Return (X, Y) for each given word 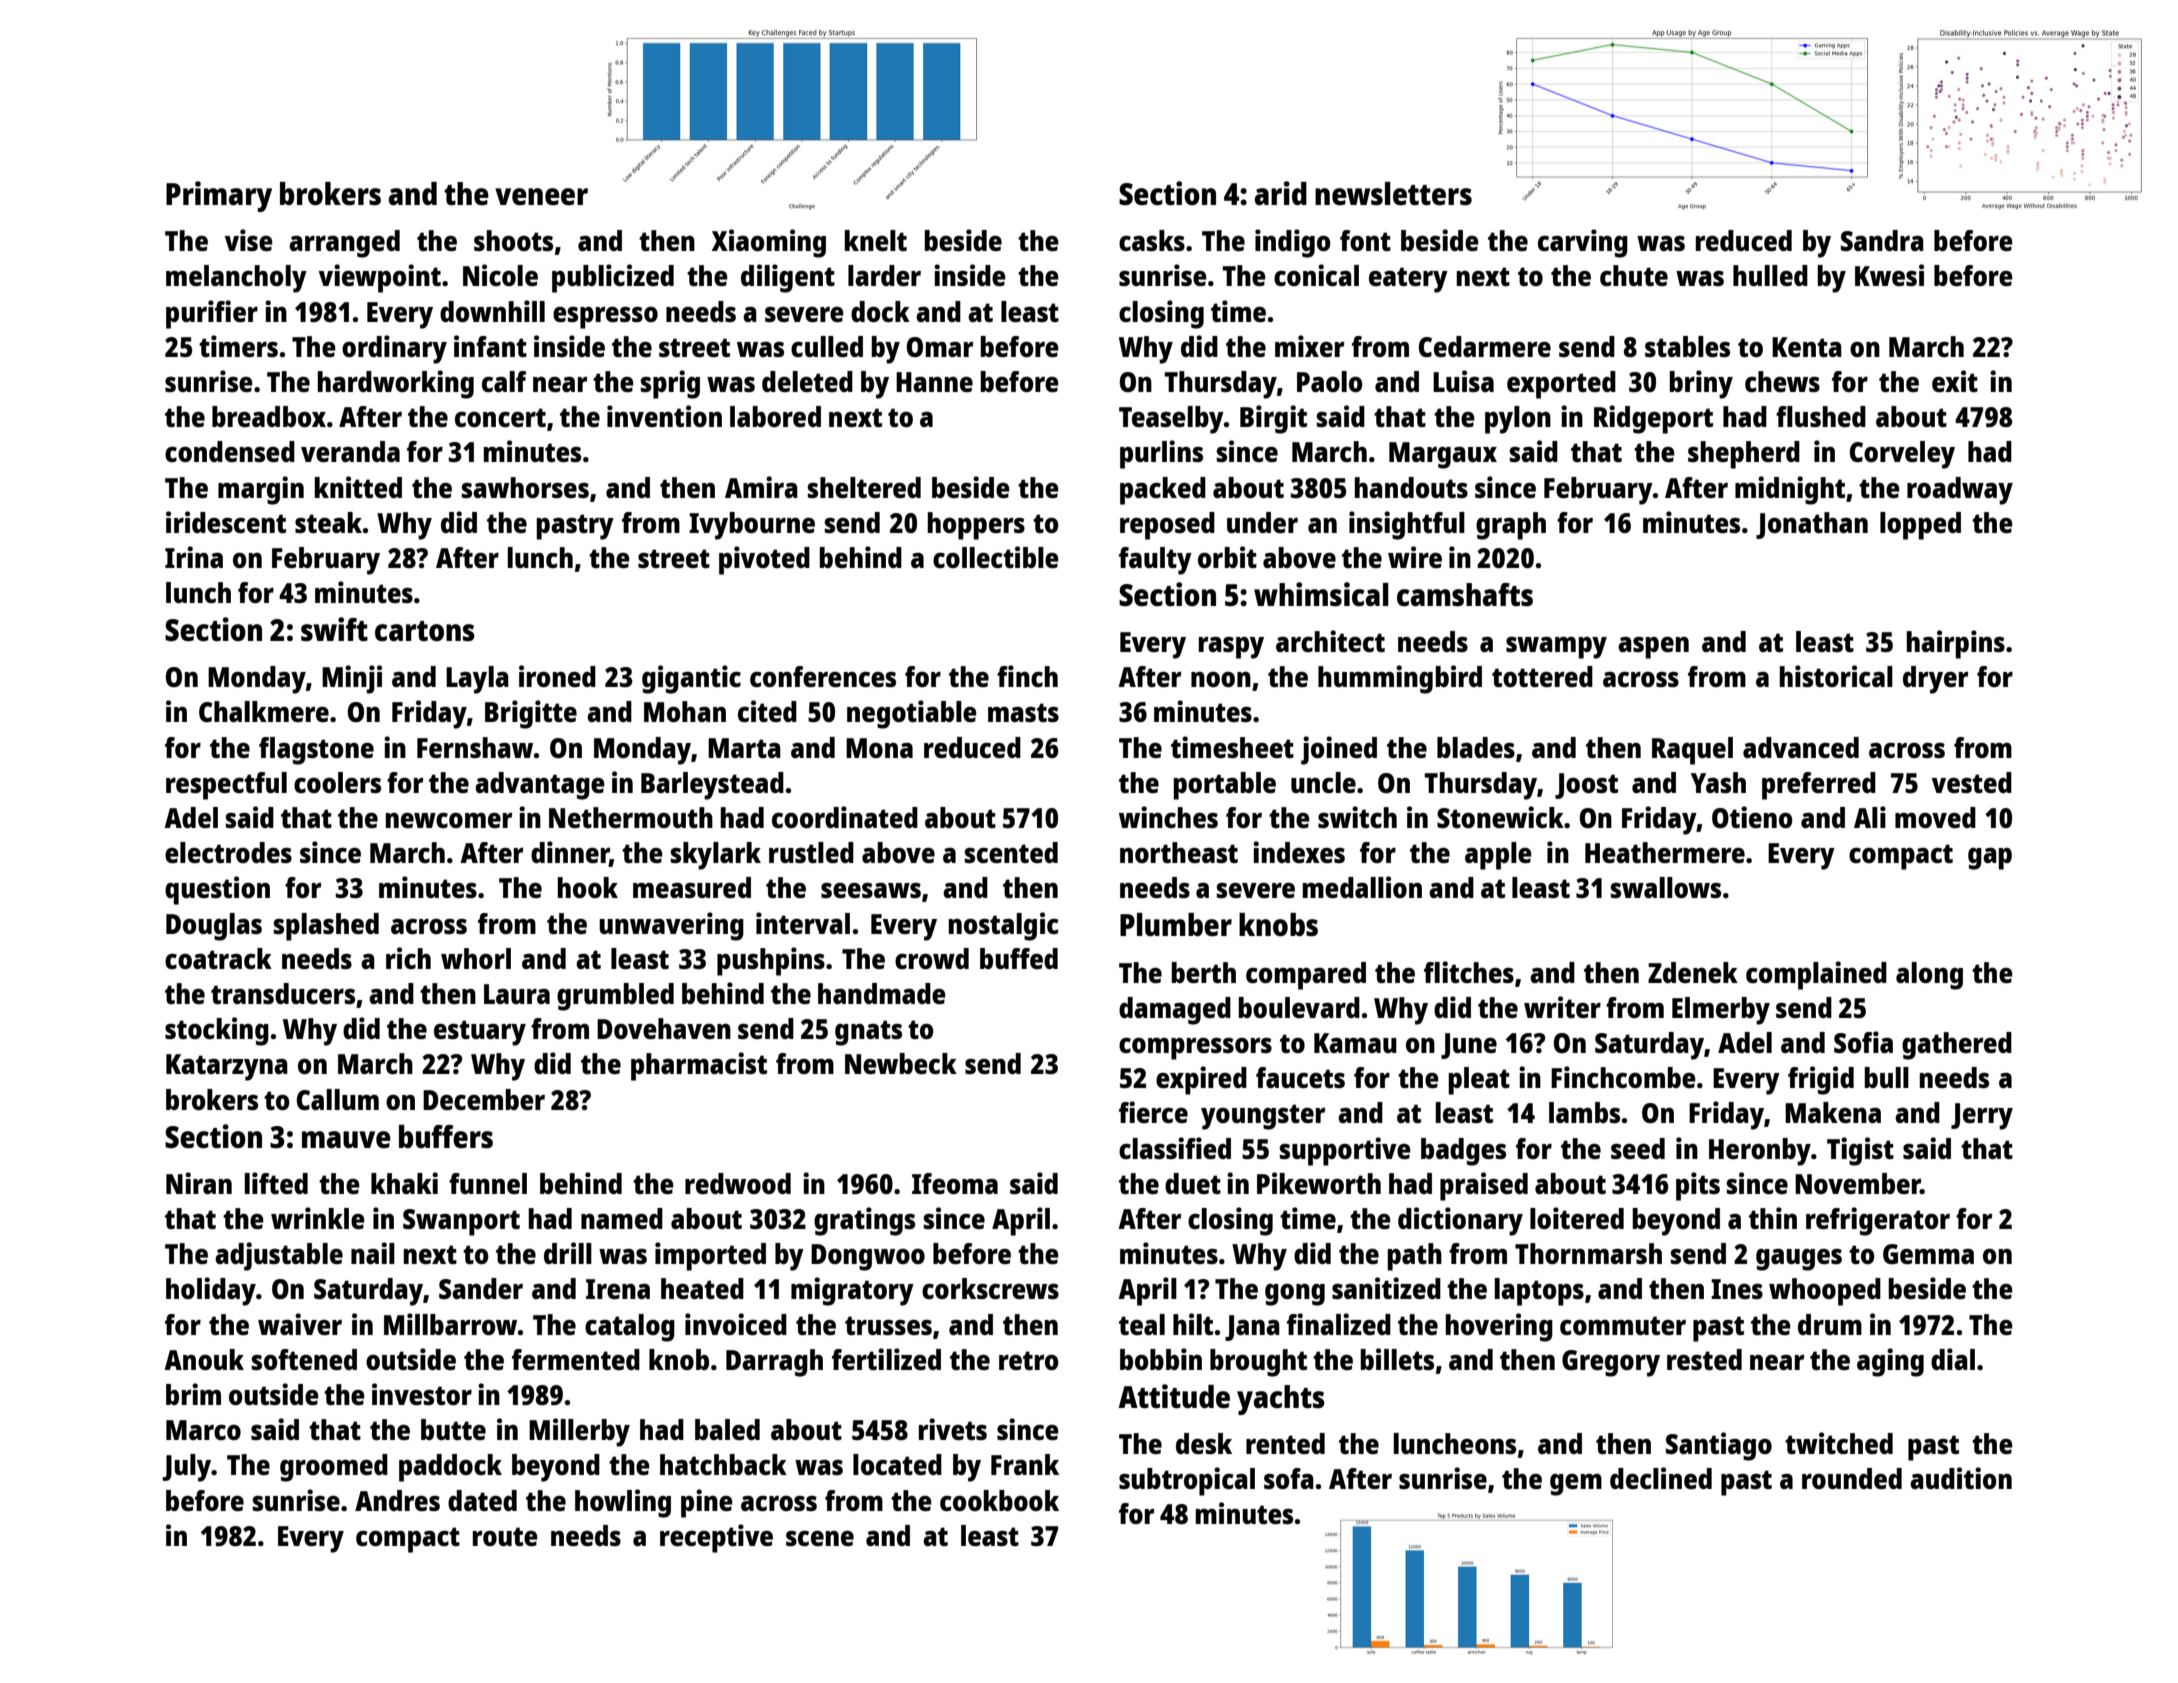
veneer (541, 197)
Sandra (1882, 240)
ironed (557, 676)
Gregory (1611, 1363)
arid (1281, 193)
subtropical (1187, 1481)
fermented (576, 1359)
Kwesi (1889, 275)
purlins (1161, 454)
